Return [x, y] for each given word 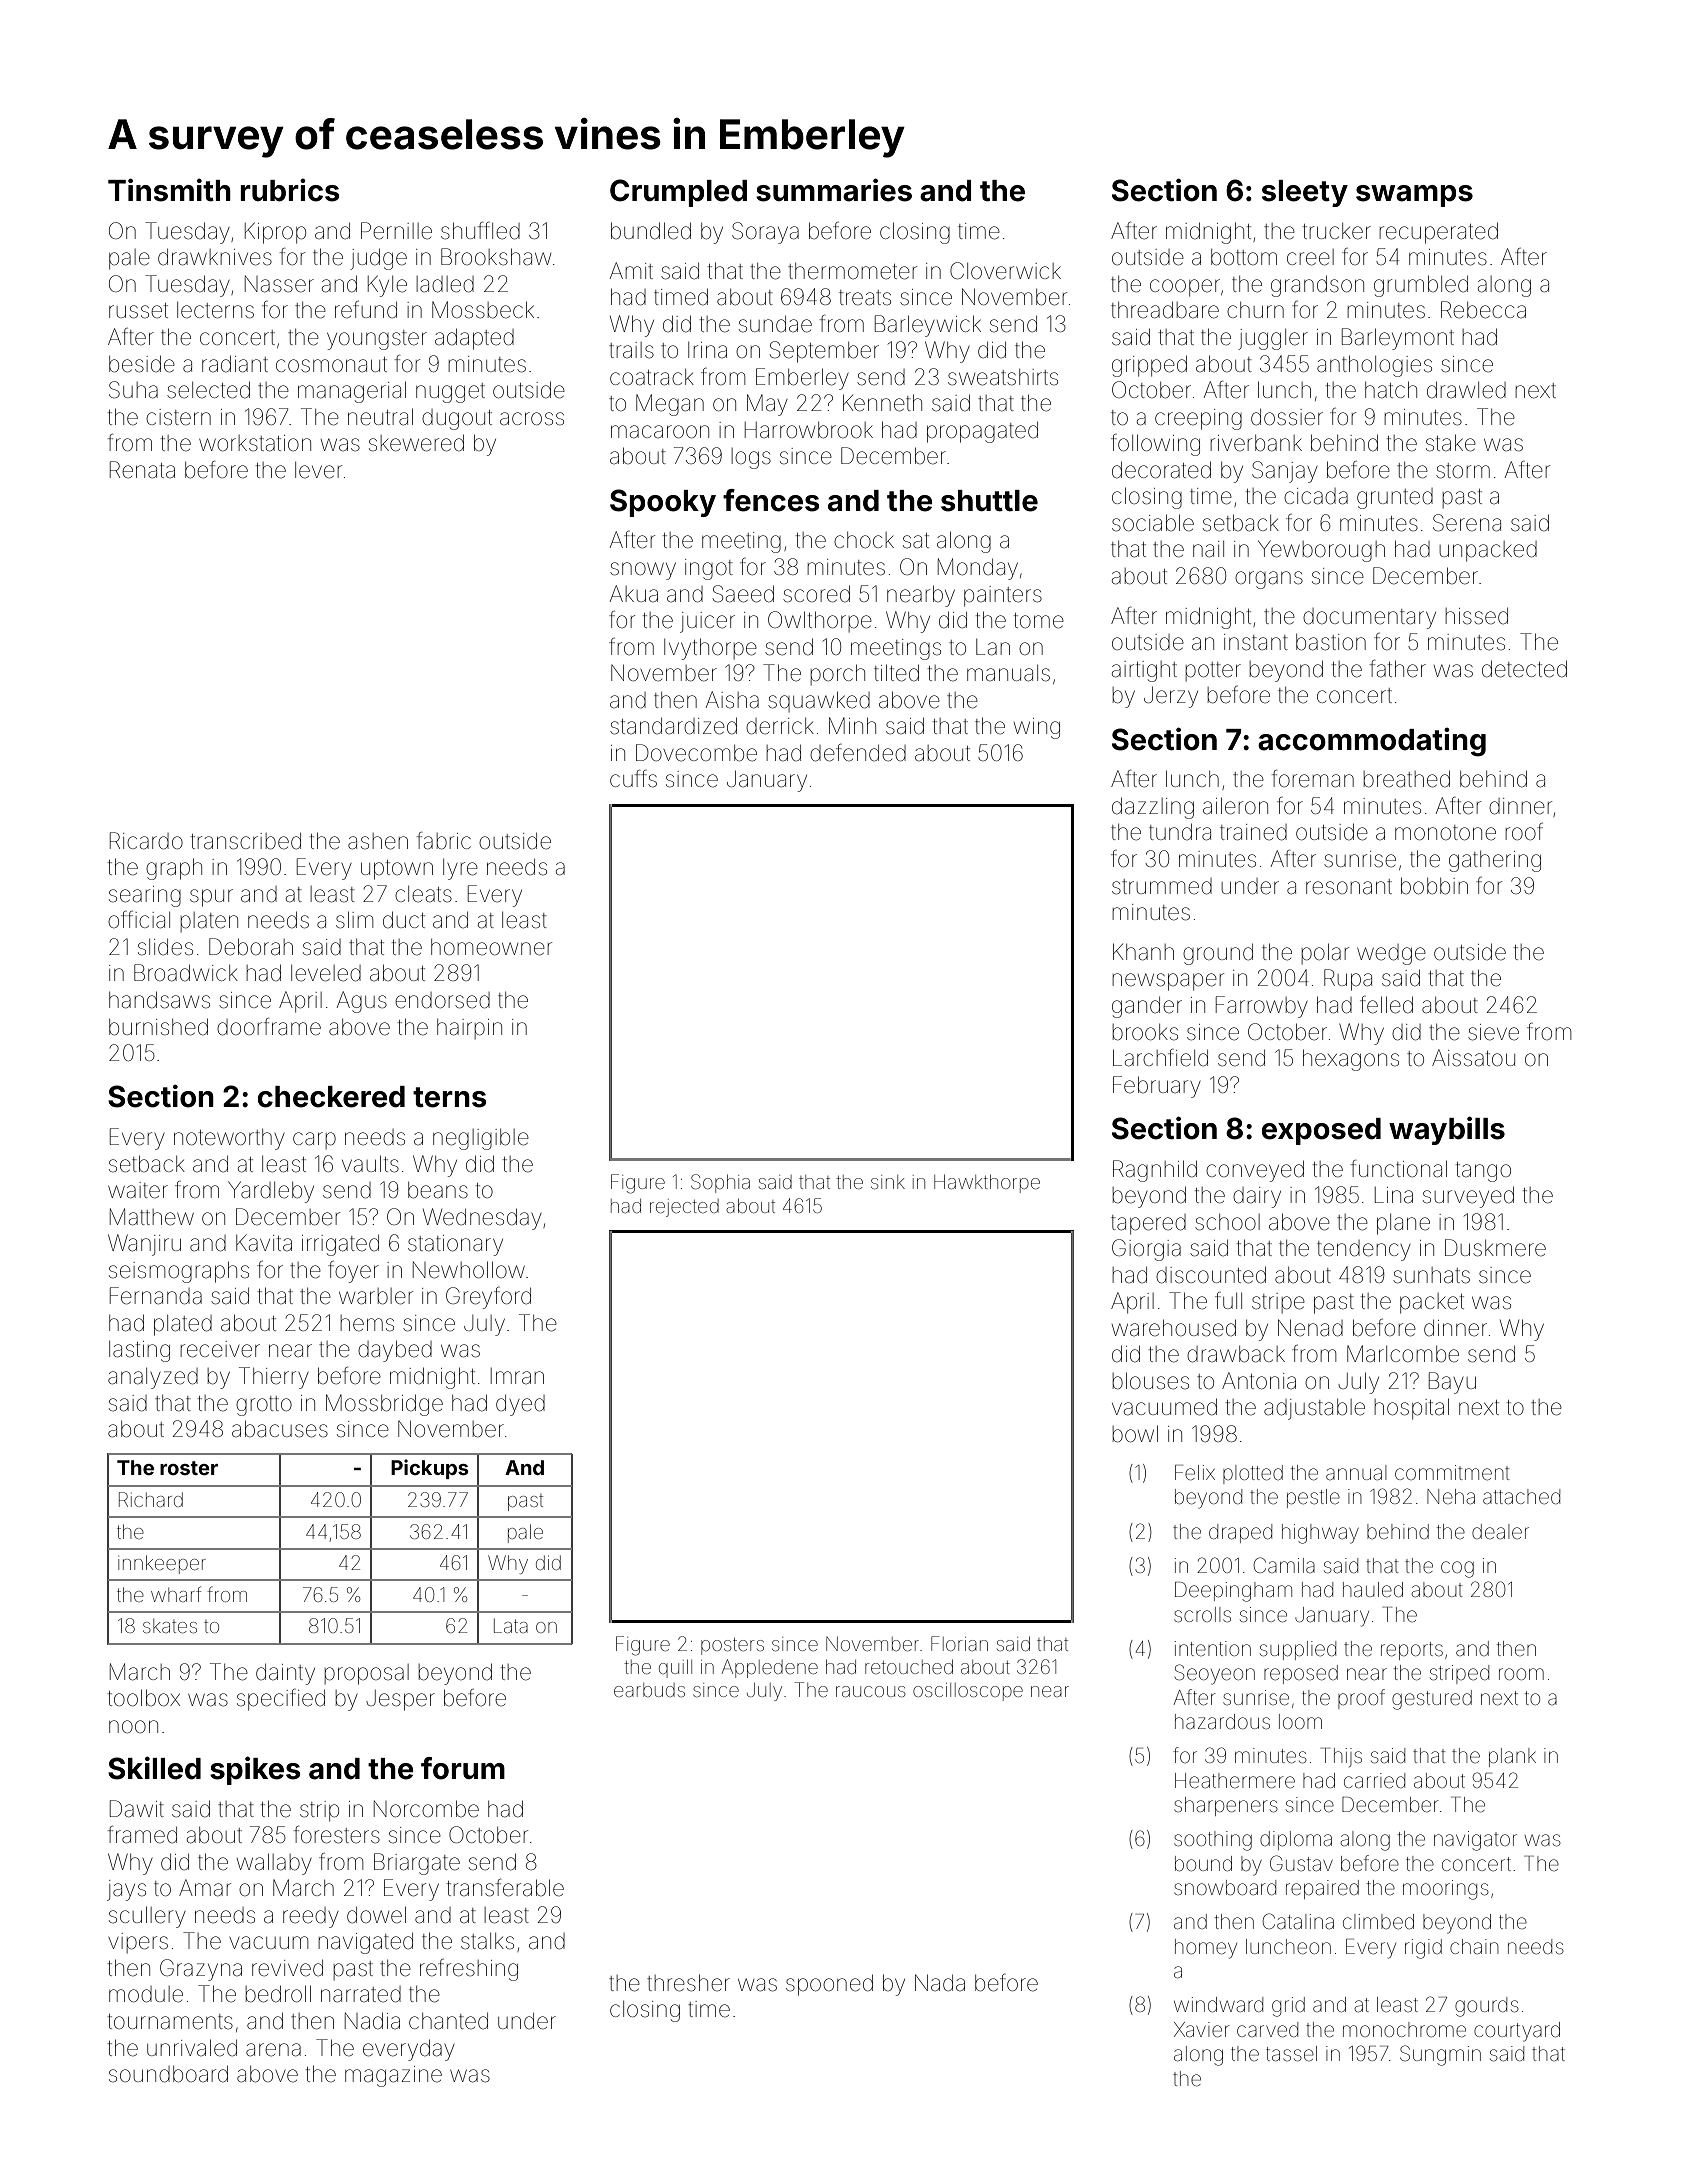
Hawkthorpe [987, 1184]
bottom [1244, 257]
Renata [142, 470]
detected [1524, 669]
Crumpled [678, 193]
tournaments [170, 2022]
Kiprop [275, 233]
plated [183, 1325]
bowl [1135, 1434]
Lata [511, 1625]
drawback [1236, 1354]
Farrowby [1262, 1007]
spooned [829, 1985]
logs [751, 458]
